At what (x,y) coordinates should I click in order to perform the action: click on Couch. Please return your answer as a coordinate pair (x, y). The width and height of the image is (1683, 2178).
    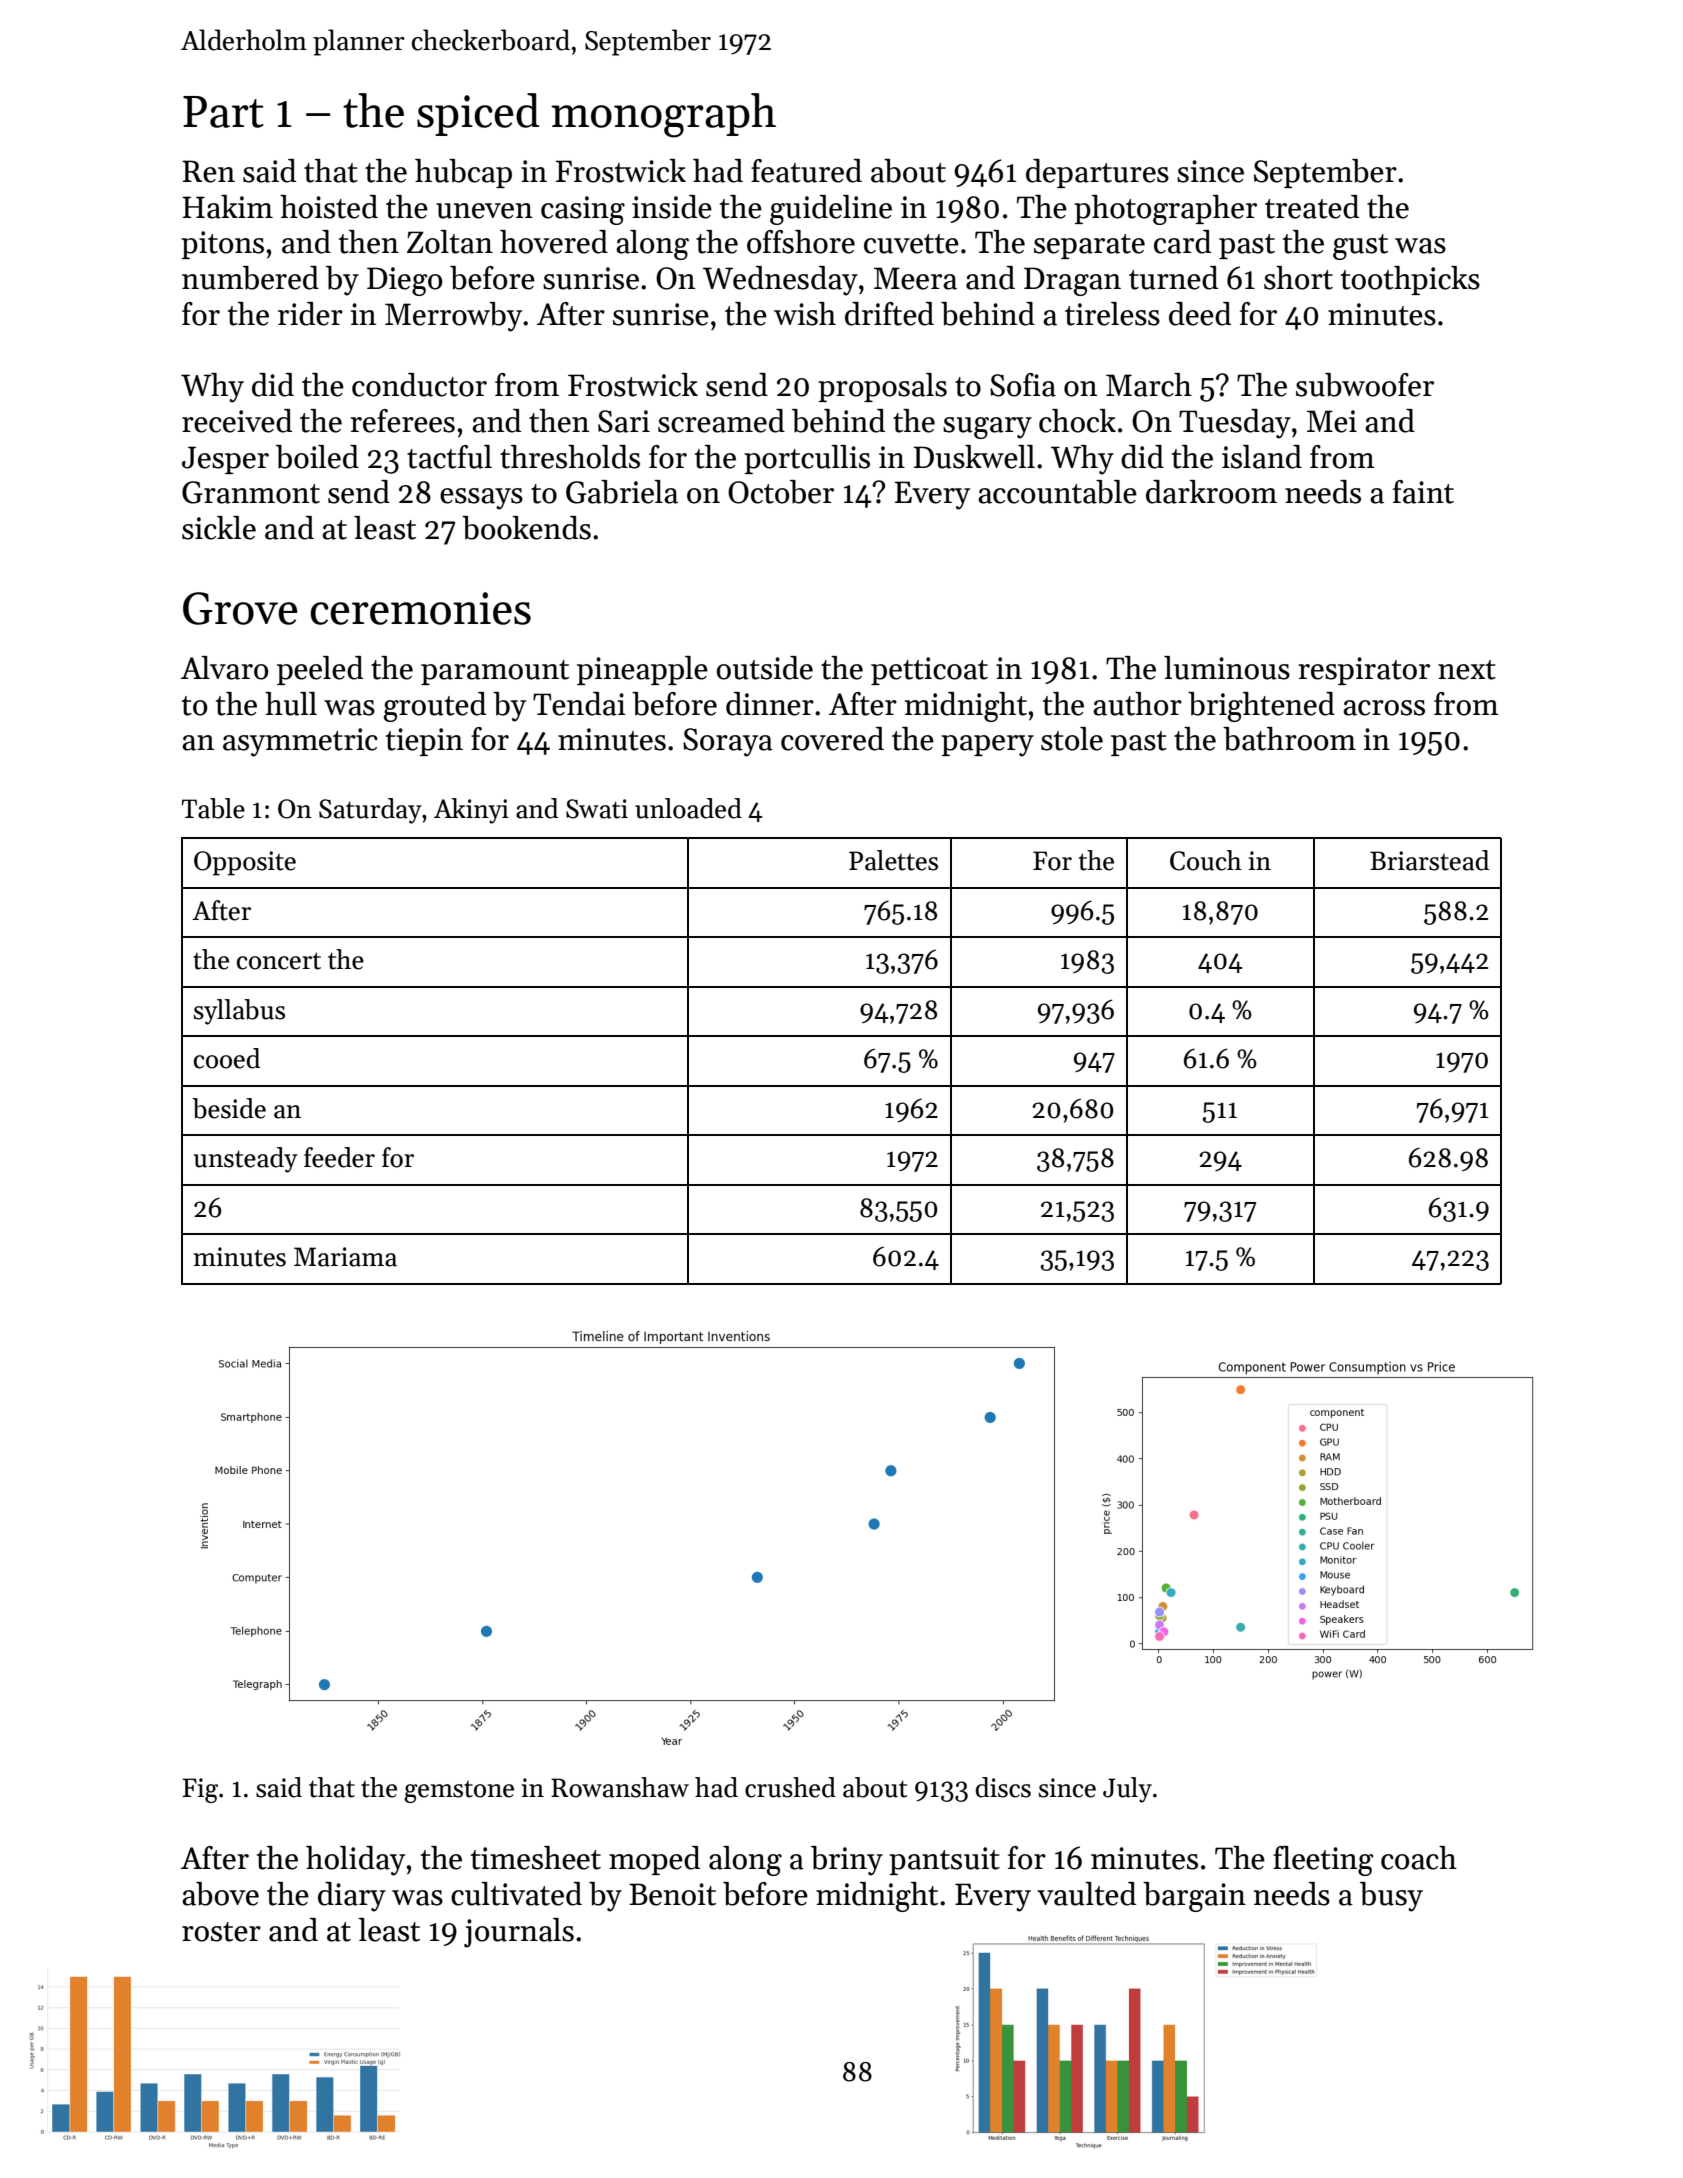
    Looking at the image, I should click on (1206, 860).
